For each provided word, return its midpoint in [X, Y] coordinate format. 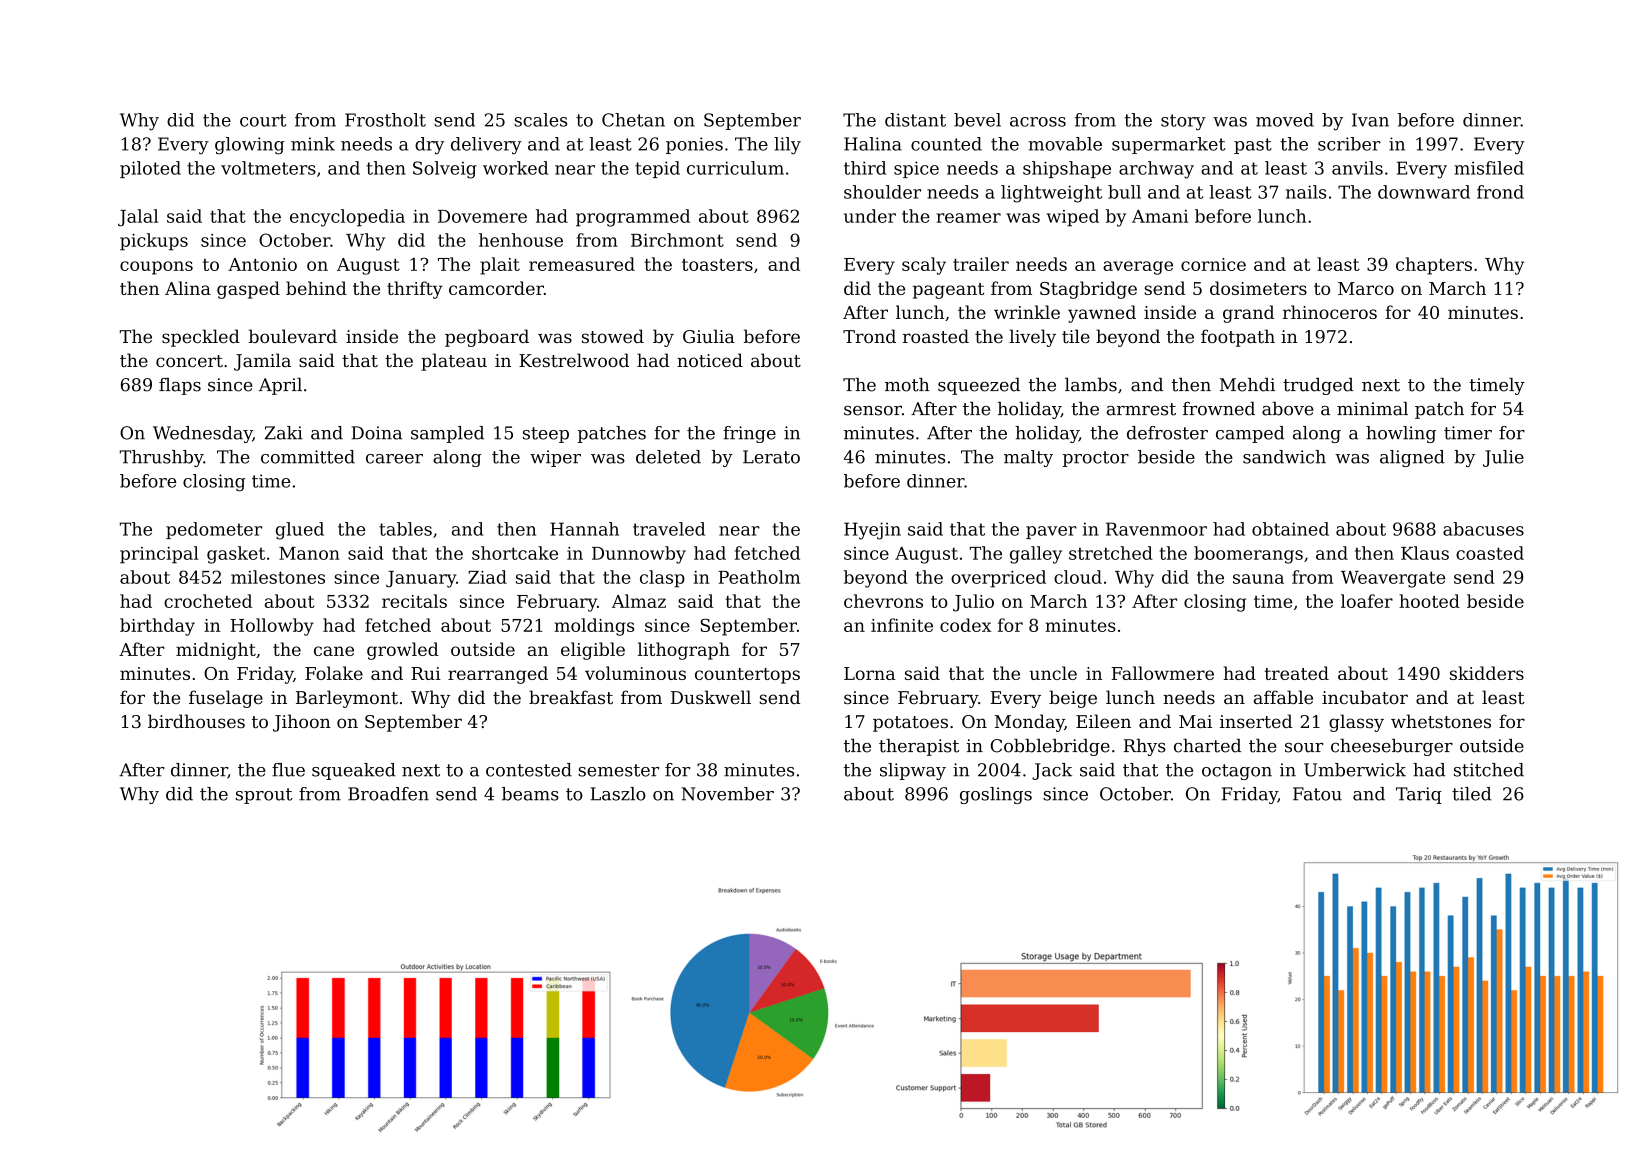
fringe [749, 434]
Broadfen [388, 794]
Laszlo [618, 794]
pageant [948, 291]
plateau [454, 362]
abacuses [1483, 529]
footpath [1238, 338]
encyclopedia [347, 218]
